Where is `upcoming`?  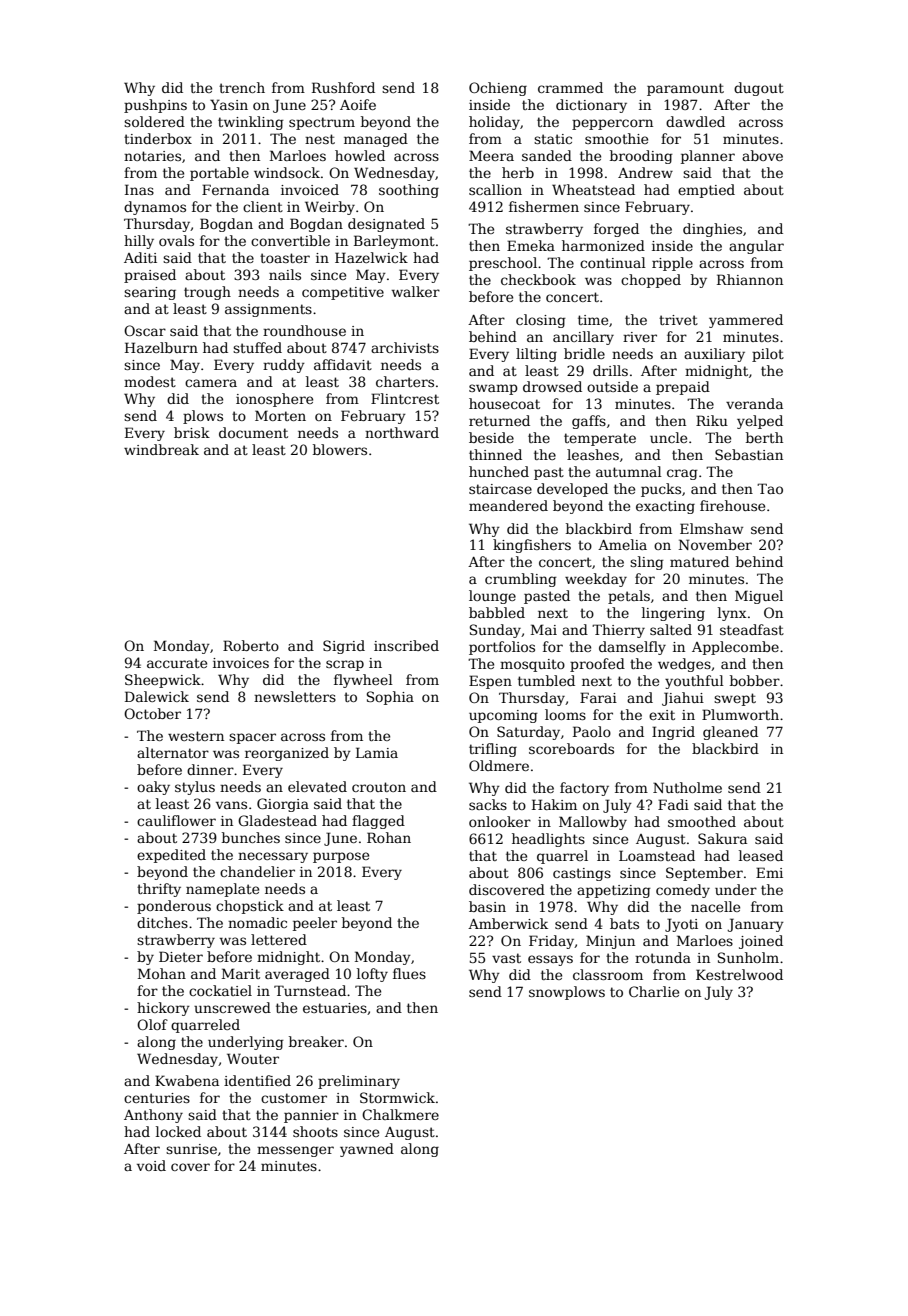 upcoming is located at coordinates (503, 716).
